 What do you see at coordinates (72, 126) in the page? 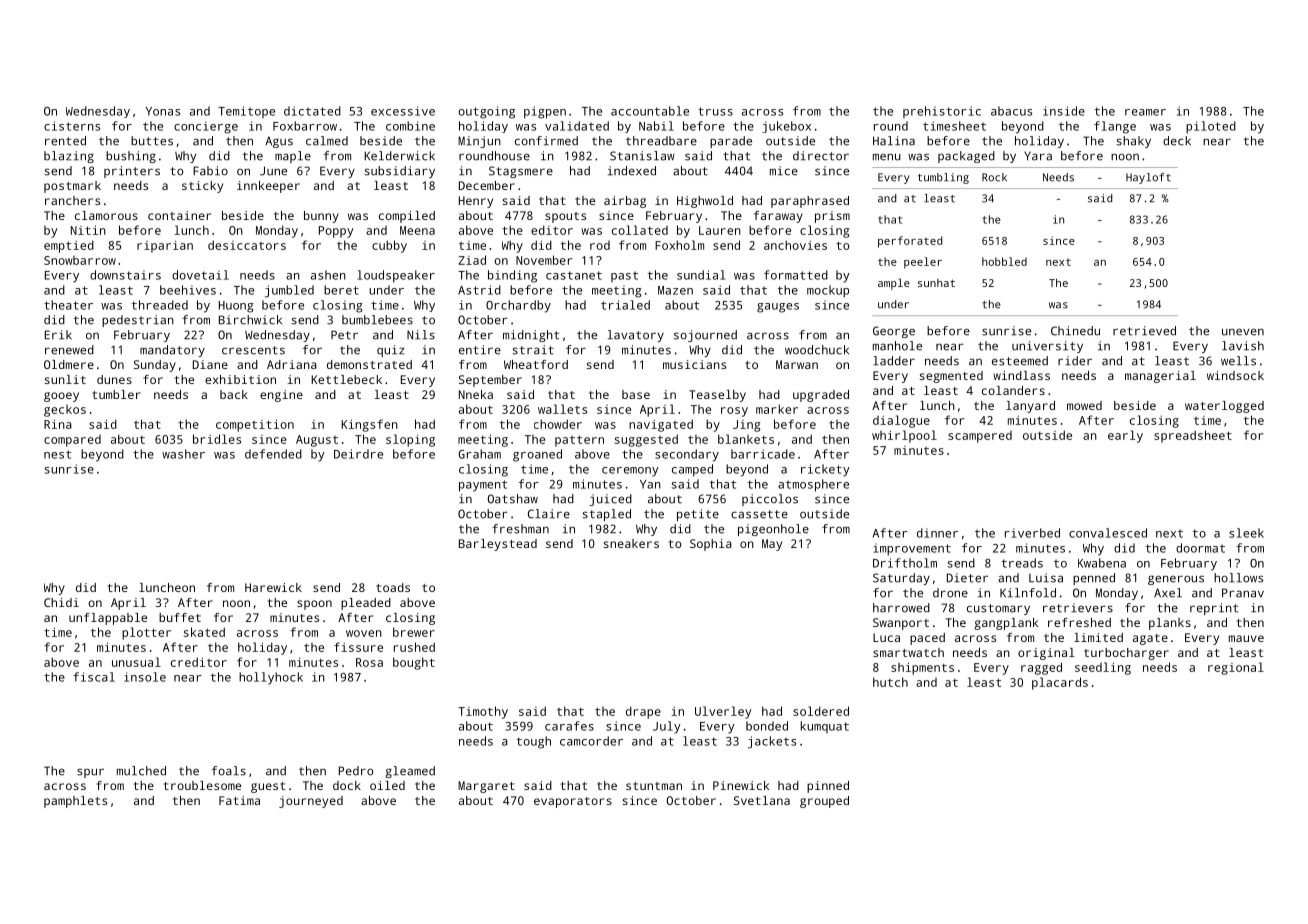
I see `cisterns` at bounding box center [72, 126].
